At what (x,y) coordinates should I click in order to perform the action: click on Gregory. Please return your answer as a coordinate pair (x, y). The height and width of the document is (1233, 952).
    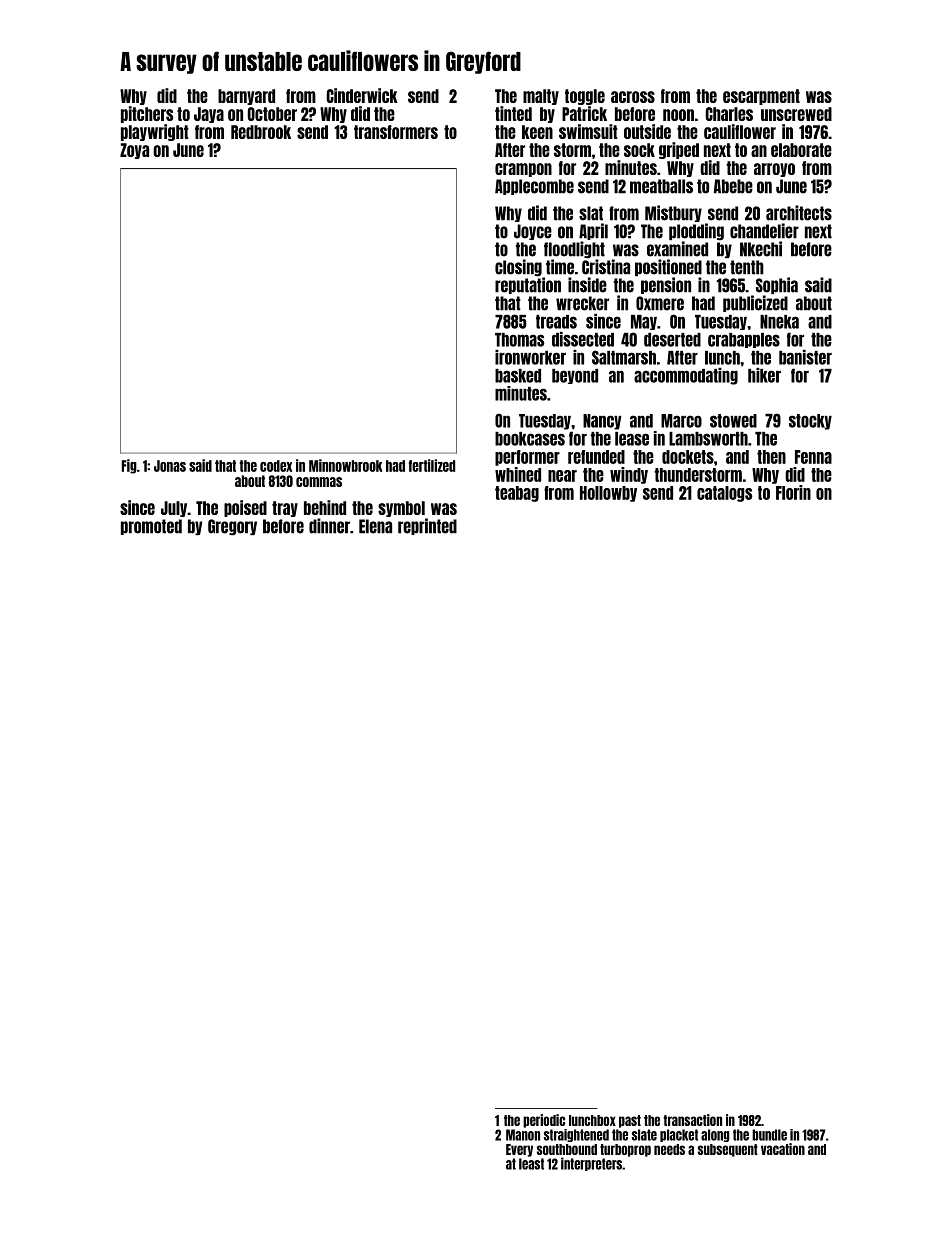
    Looking at the image, I should click on (232, 527).
